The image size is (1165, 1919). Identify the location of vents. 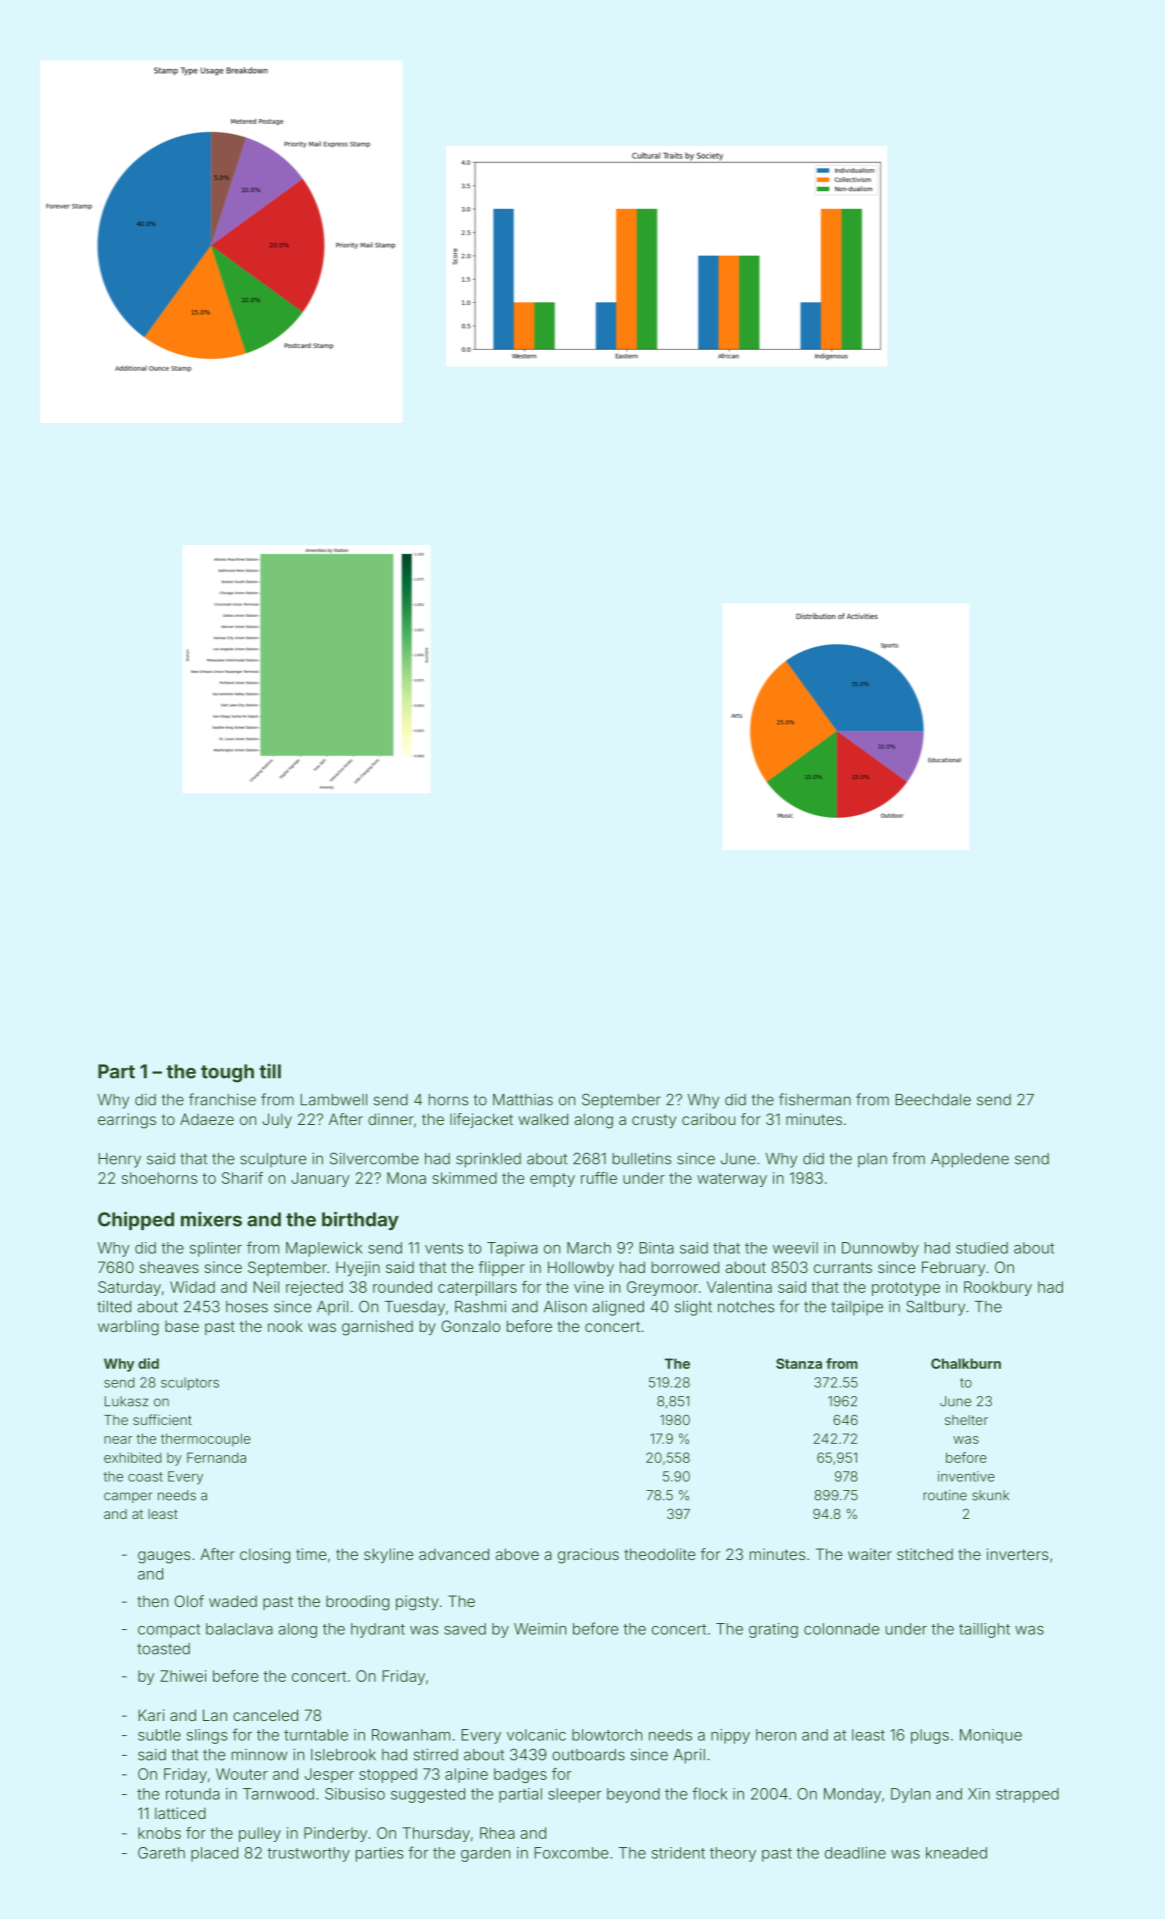
(444, 1248).
